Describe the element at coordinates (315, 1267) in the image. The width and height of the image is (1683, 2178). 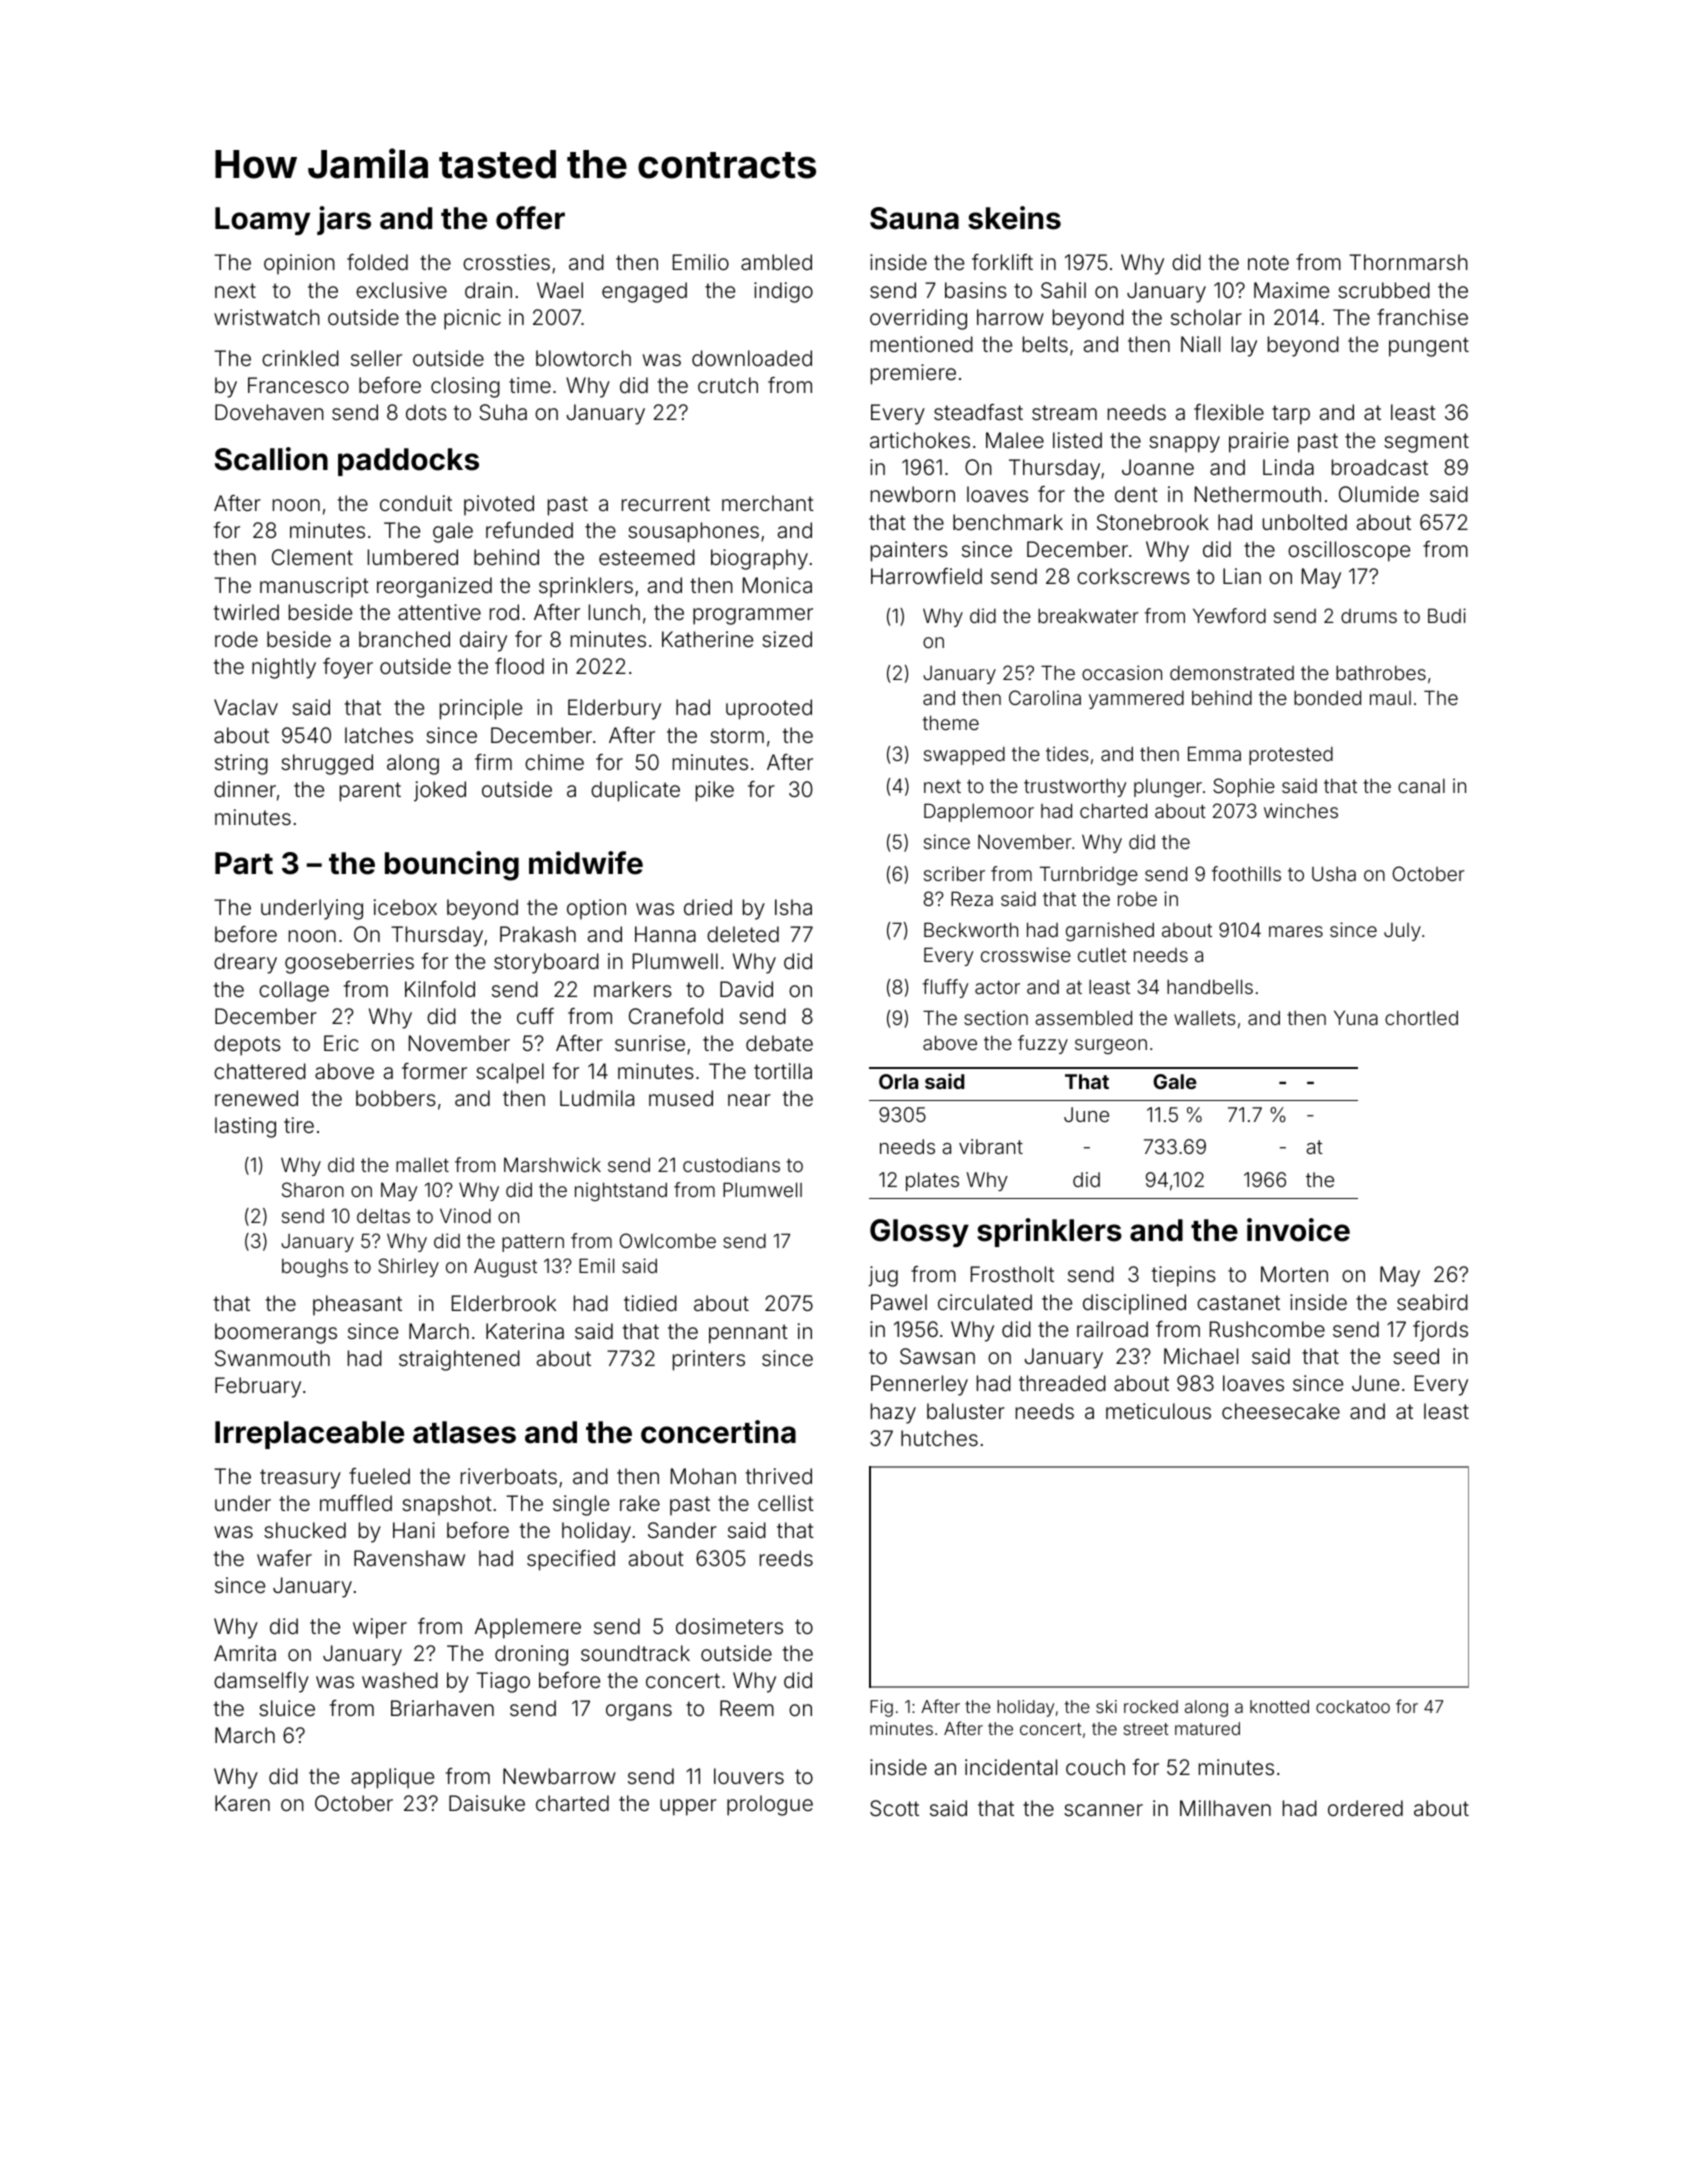
I see `boughs` at that location.
